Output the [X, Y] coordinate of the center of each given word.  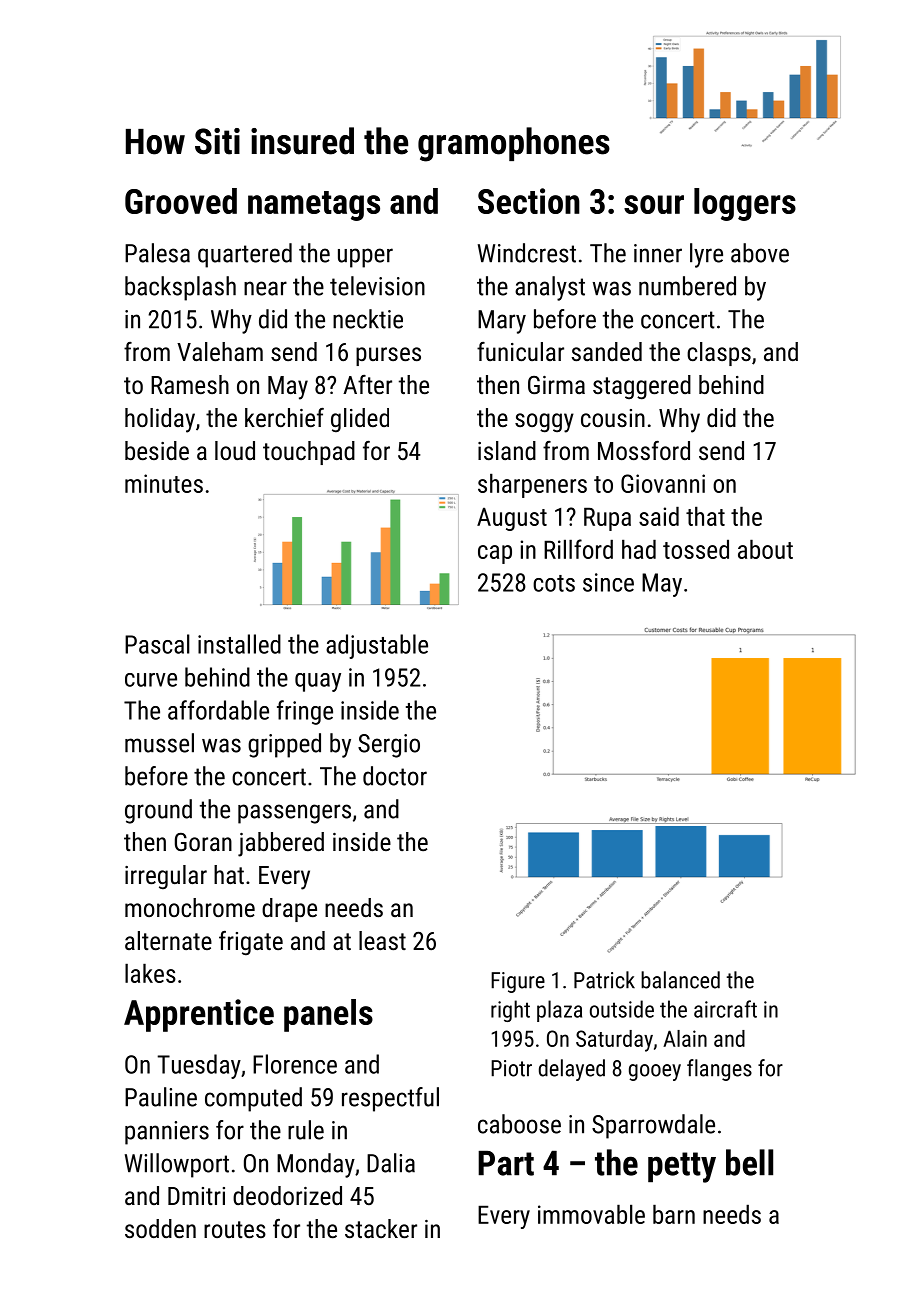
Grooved [181, 201]
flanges [719, 1070]
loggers [745, 204]
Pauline [161, 1097]
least [382, 940]
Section [529, 201]
